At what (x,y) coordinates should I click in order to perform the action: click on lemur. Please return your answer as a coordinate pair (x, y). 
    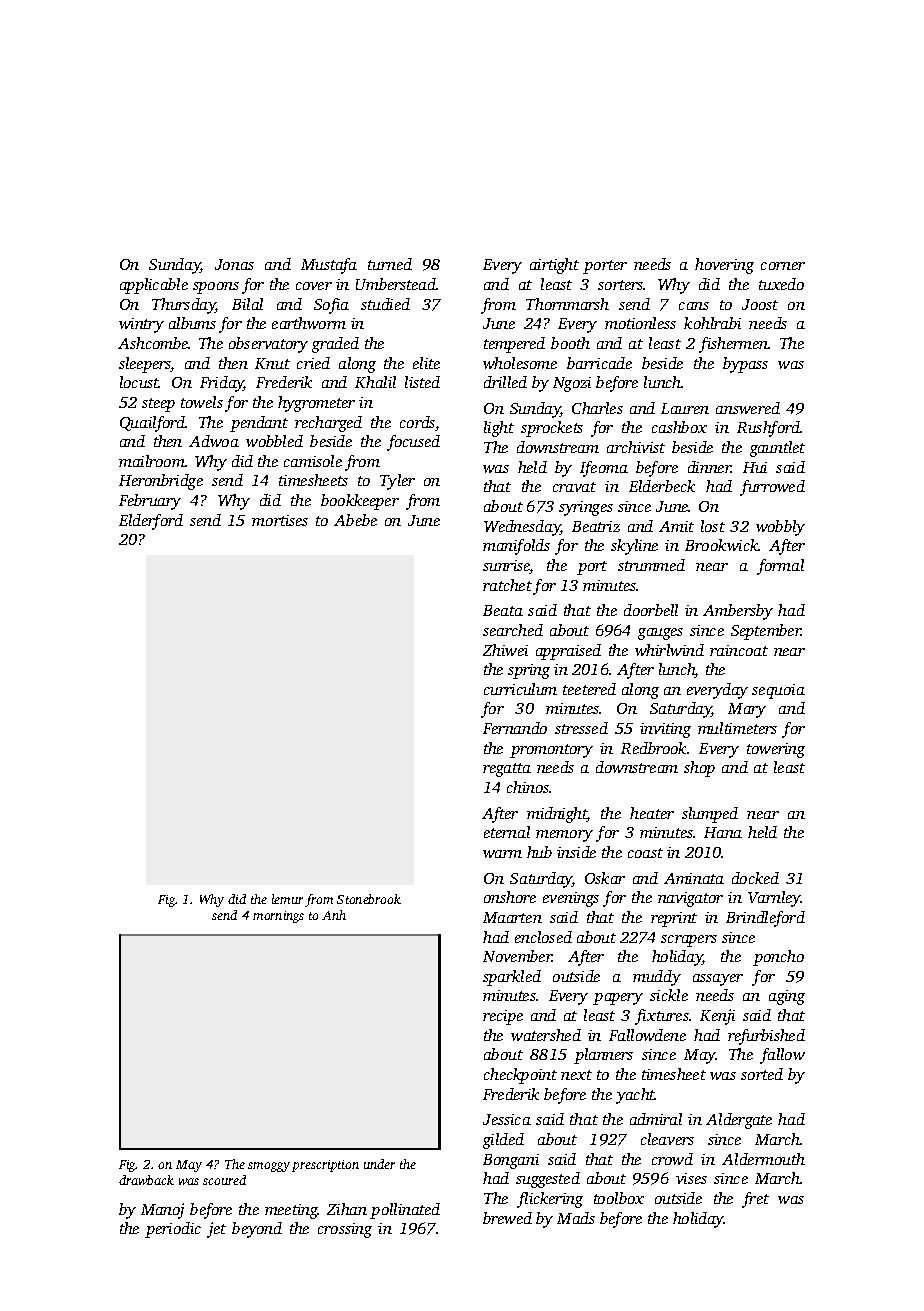
    Looking at the image, I should click on (287, 899).
